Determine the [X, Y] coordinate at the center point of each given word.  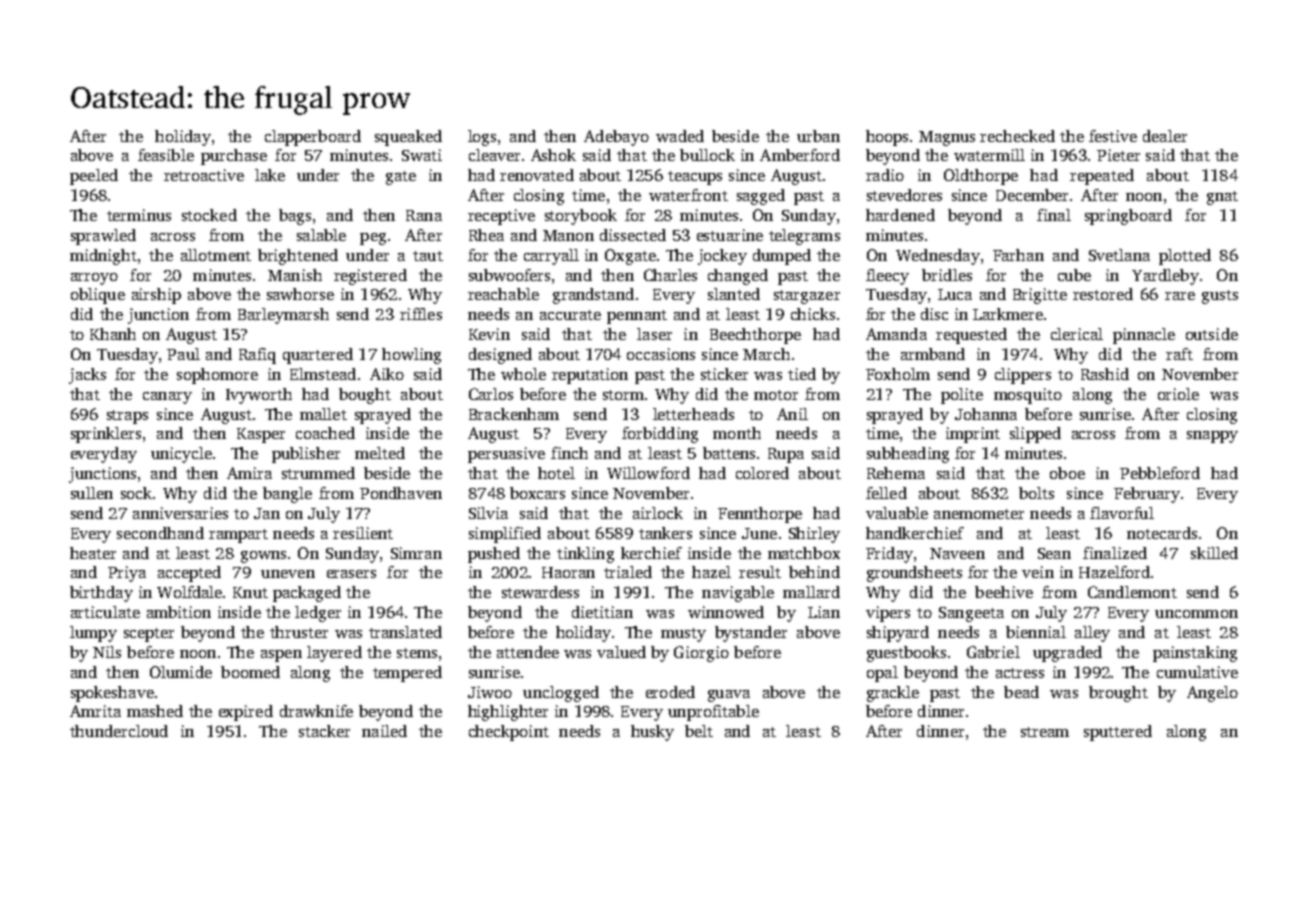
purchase [234, 157]
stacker [324, 731]
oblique [98, 296]
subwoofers [509, 275]
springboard [1128, 217]
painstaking [1195, 654]
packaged [307, 594]
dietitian [602, 612]
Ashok [553, 155]
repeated [1102, 177]
